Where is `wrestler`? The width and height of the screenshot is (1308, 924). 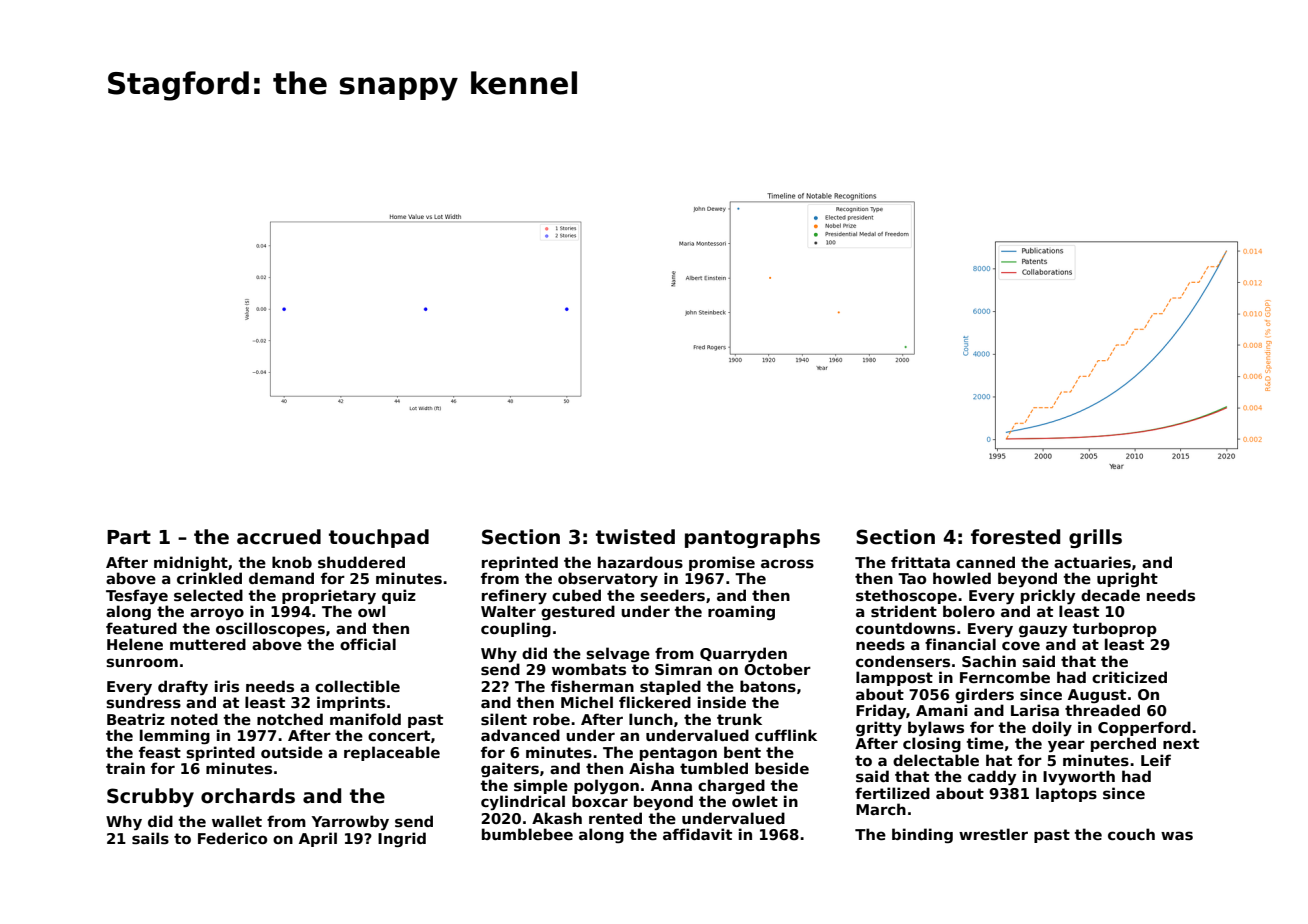
wrestler is located at coordinates (993, 834).
